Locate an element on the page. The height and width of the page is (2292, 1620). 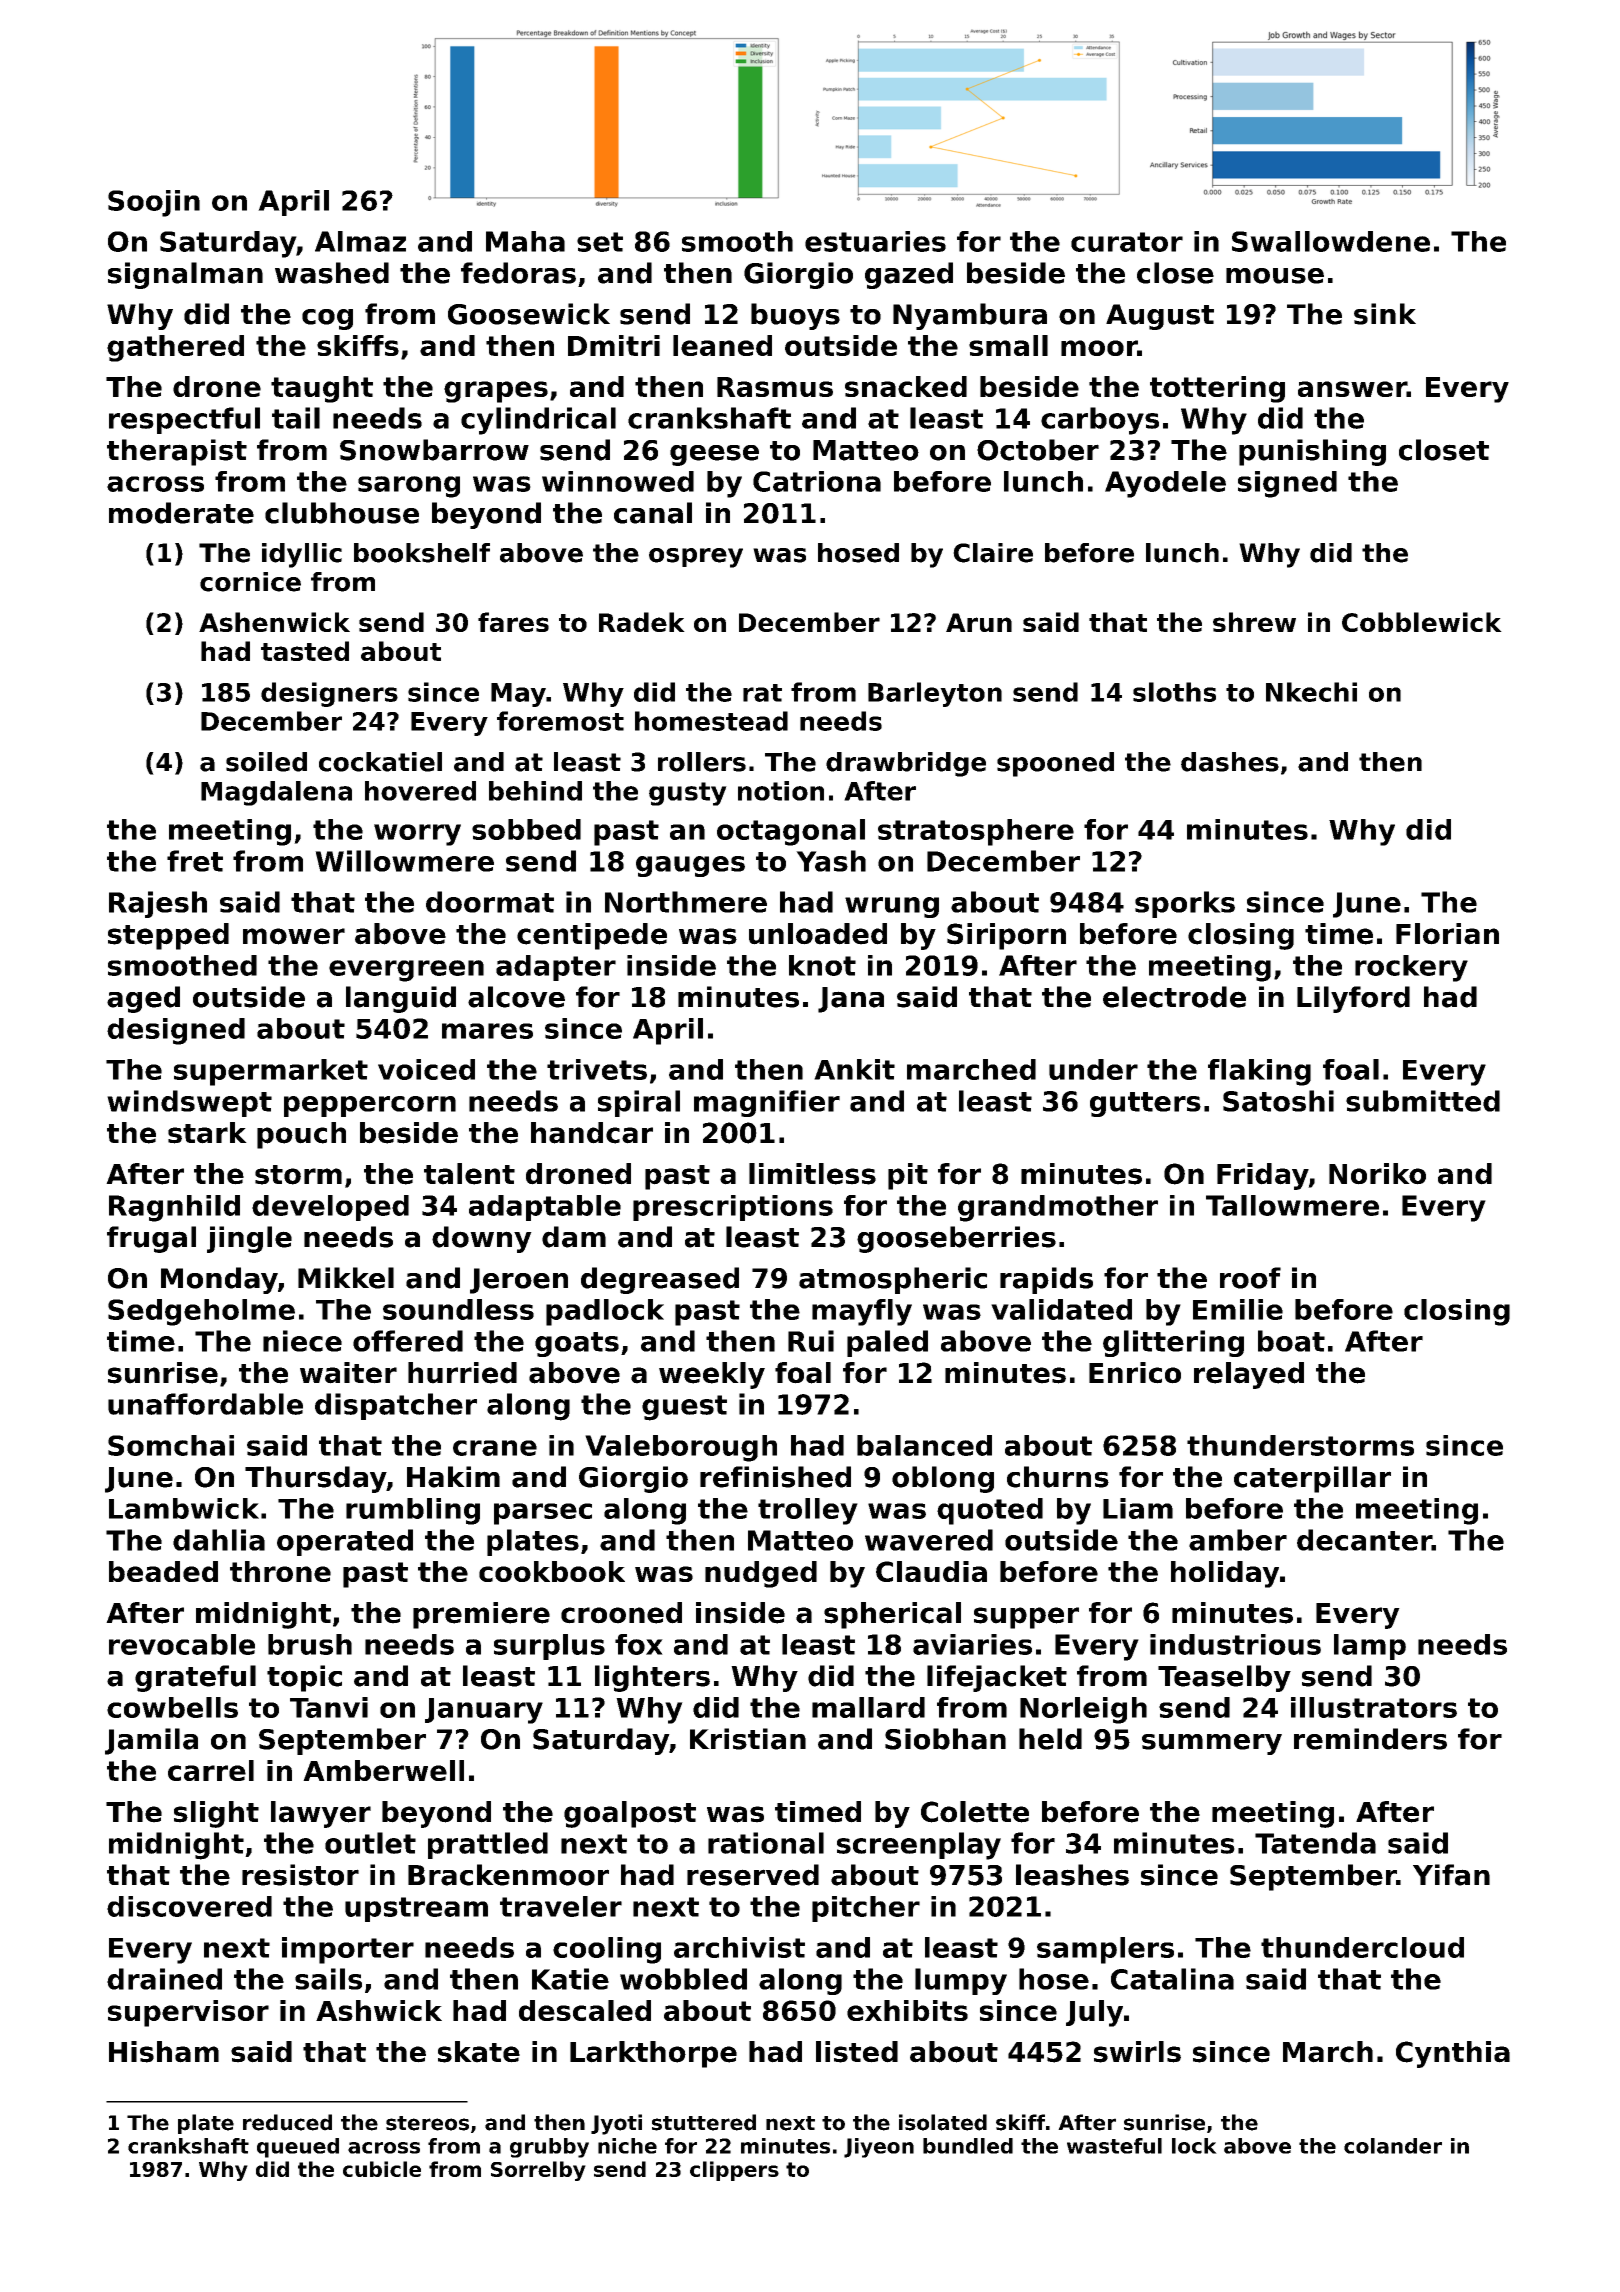
Nkechi is located at coordinates (1311, 692).
